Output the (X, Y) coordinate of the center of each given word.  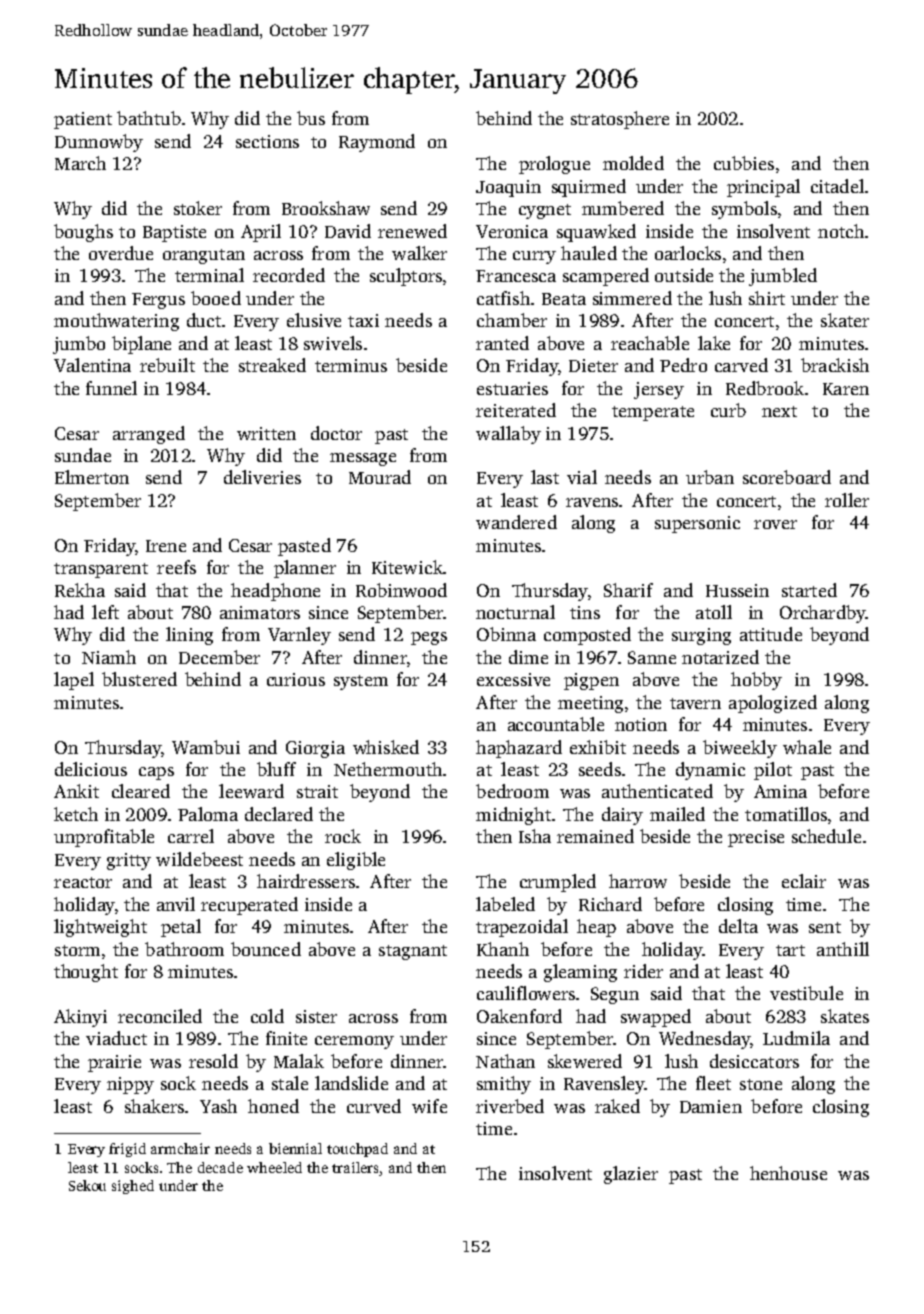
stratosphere (620, 120)
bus (311, 118)
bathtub (149, 118)
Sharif (628, 590)
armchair (180, 1148)
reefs (176, 567)
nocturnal (515, 612)
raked (617, 1106)
